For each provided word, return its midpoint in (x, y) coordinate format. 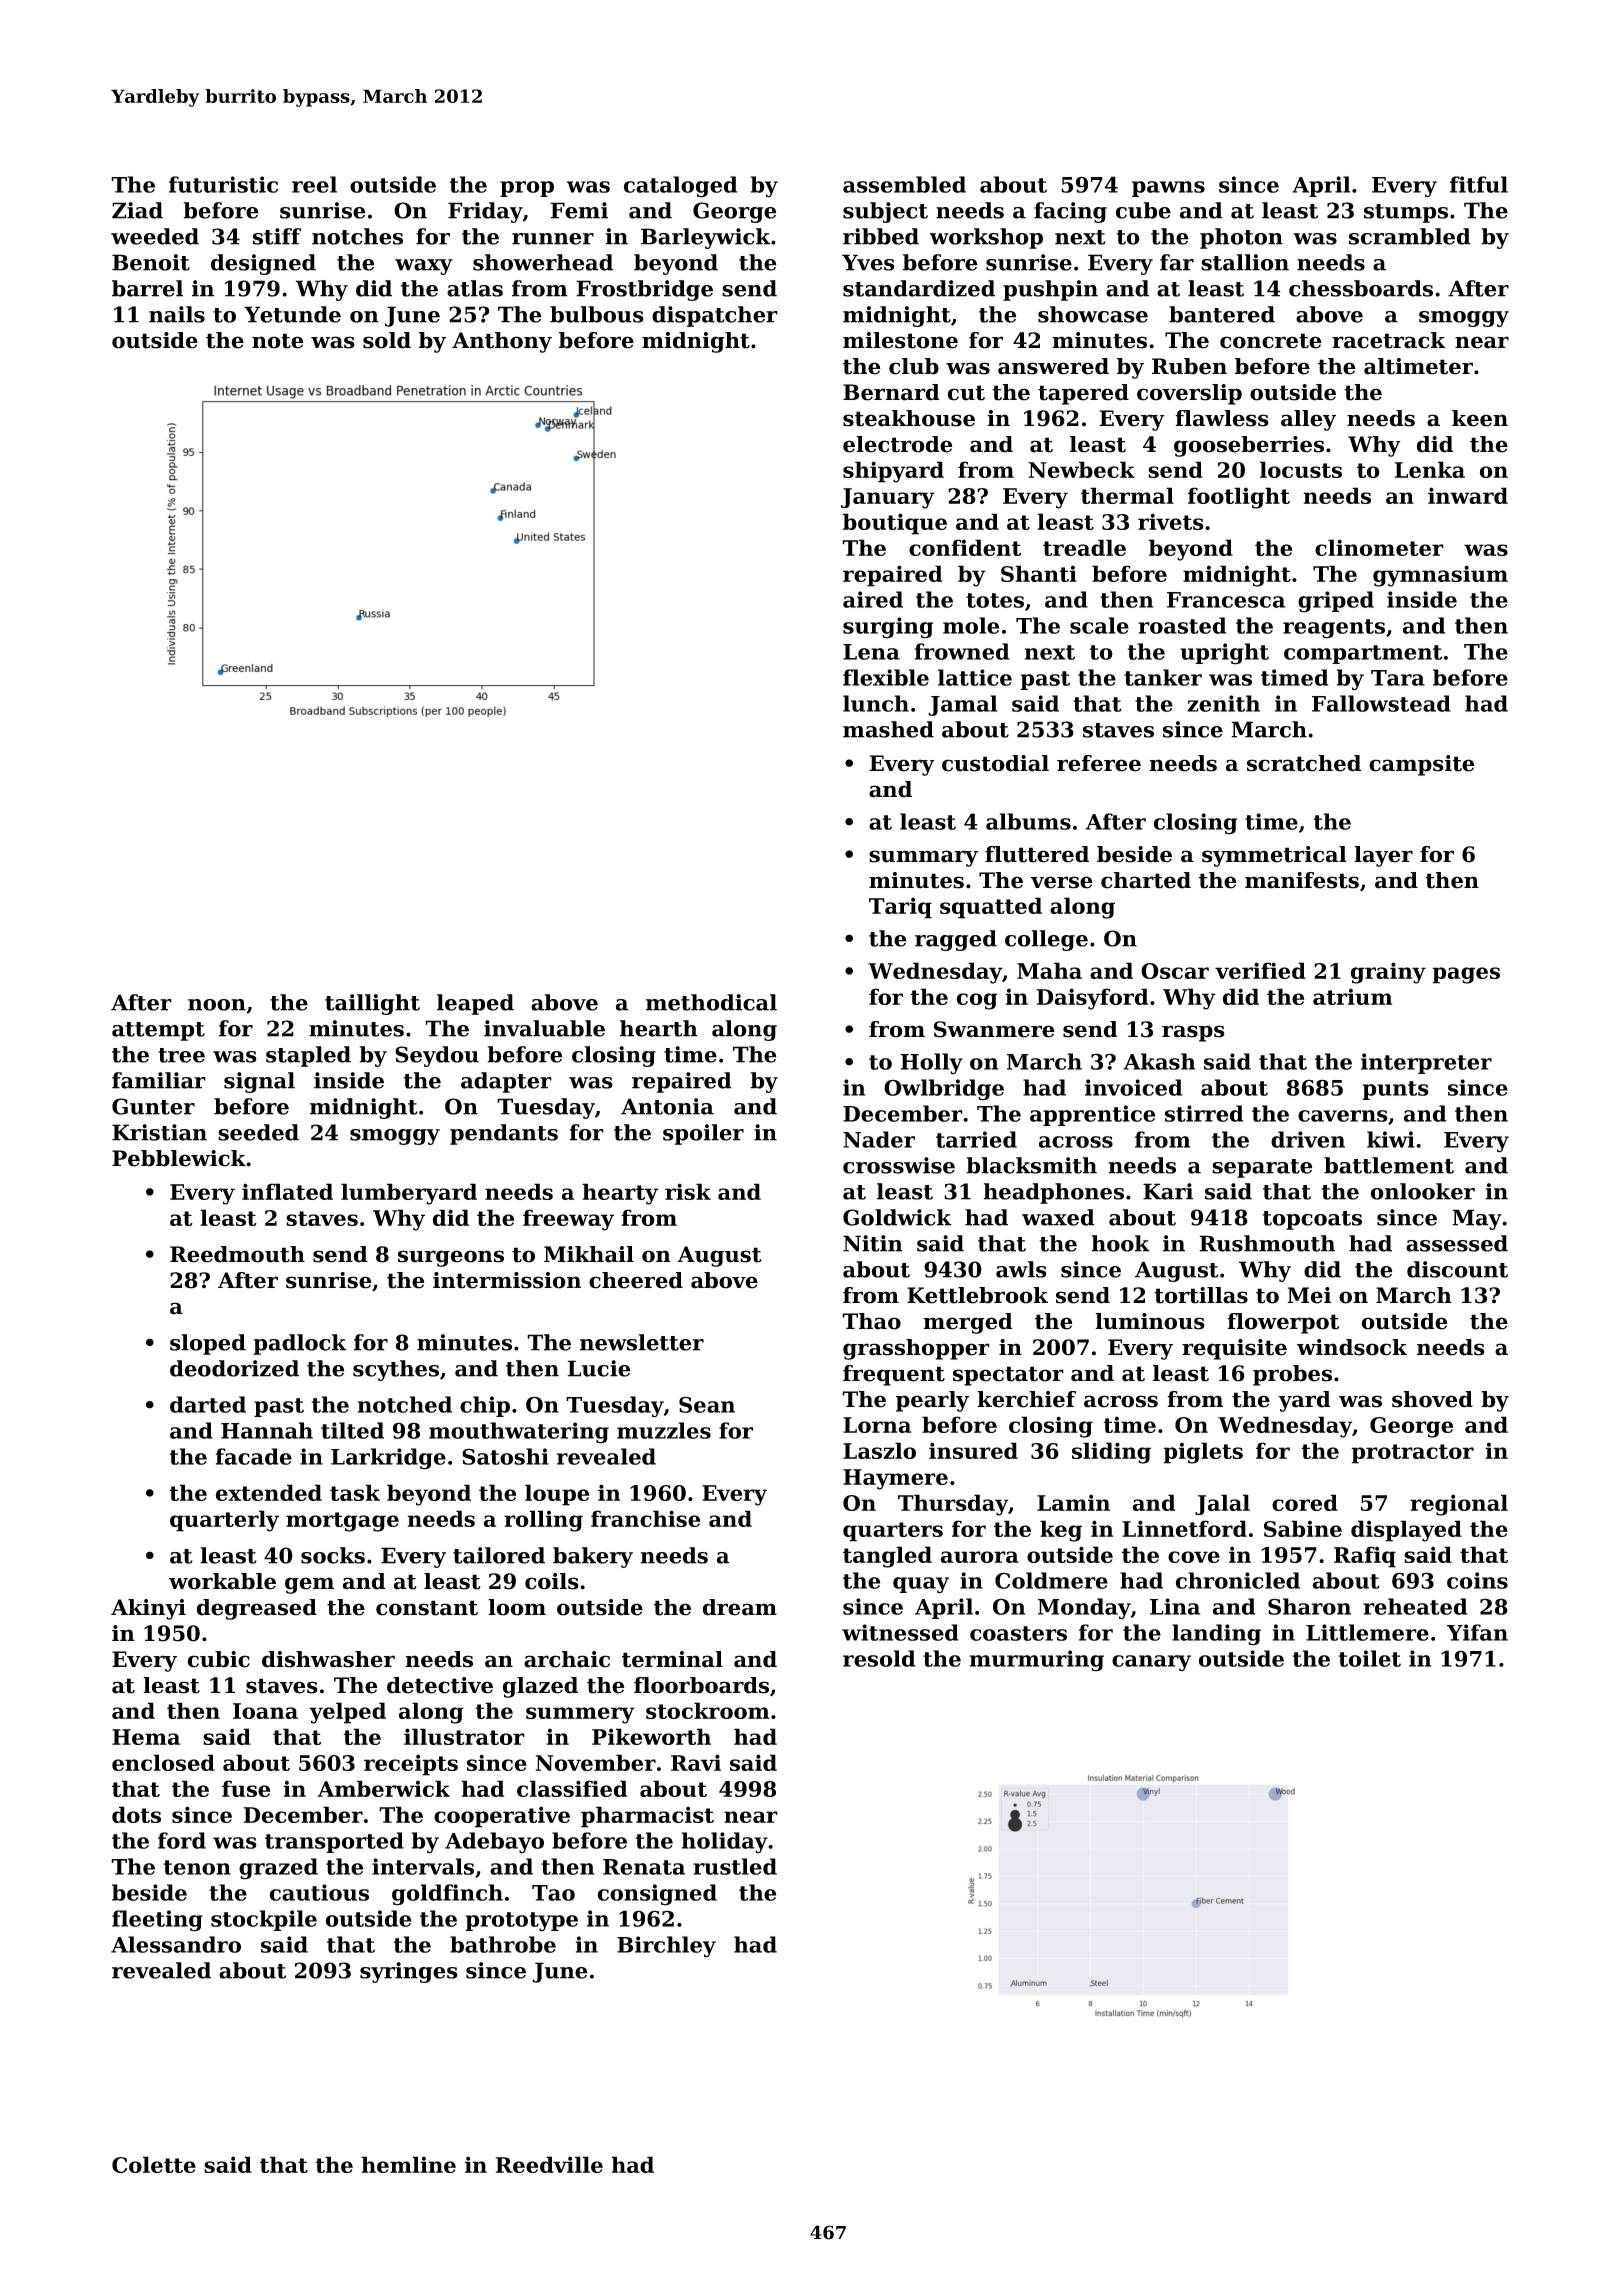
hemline (408, 2164)
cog (977, 1001)
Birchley (666, 1947)
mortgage (342, 1522)
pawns (1168, 189)
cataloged (680, 187)
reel (314, 184)
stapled (308, 1056)
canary (1151, 1663)
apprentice (1092, 1115)
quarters (893, 1532)
